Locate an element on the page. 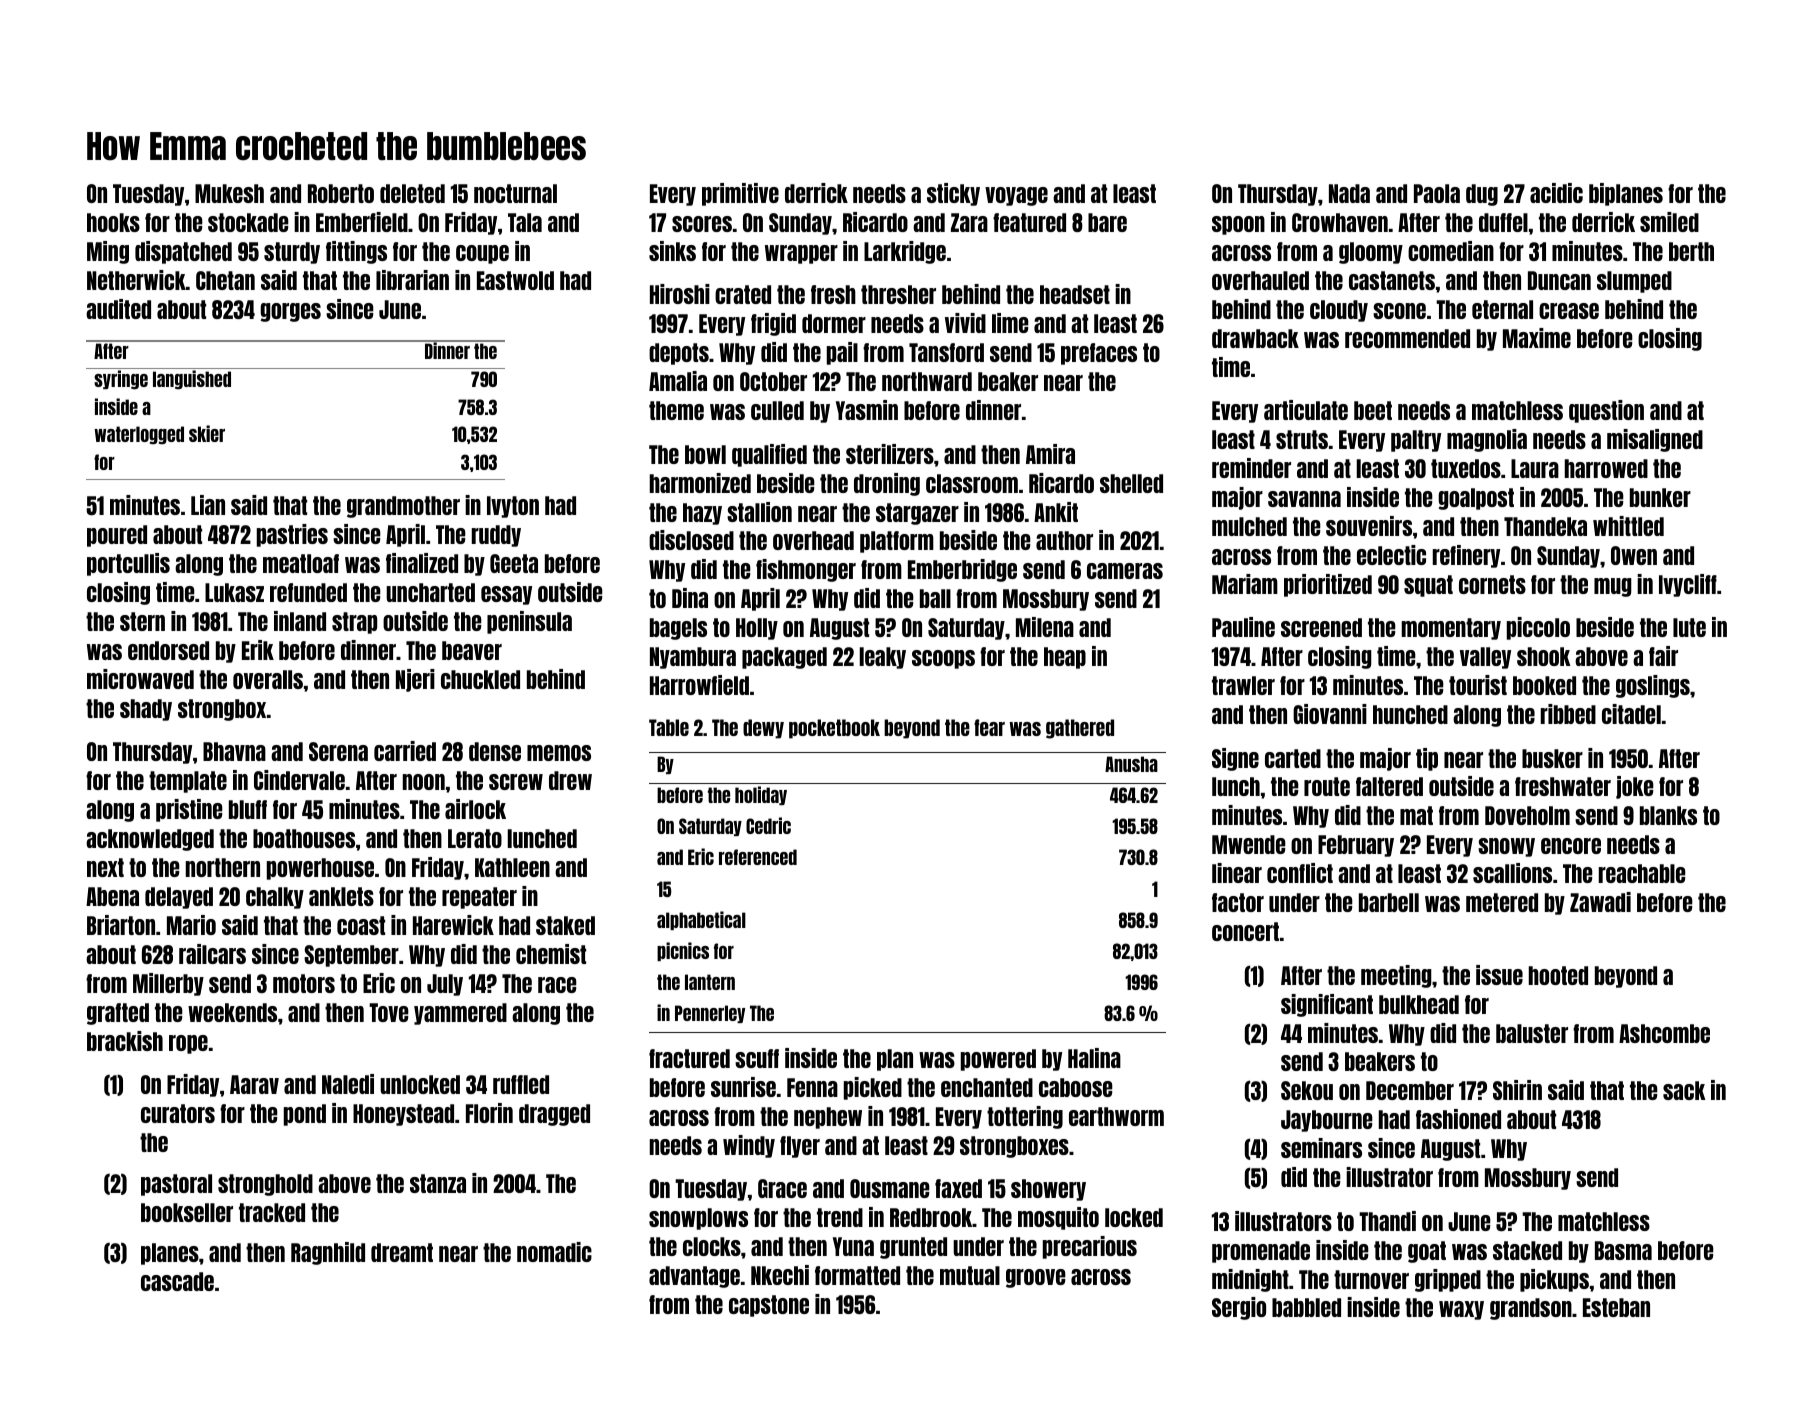 This image has height=1402, width=1815. stanza is located at coordinates (438, 1183).
